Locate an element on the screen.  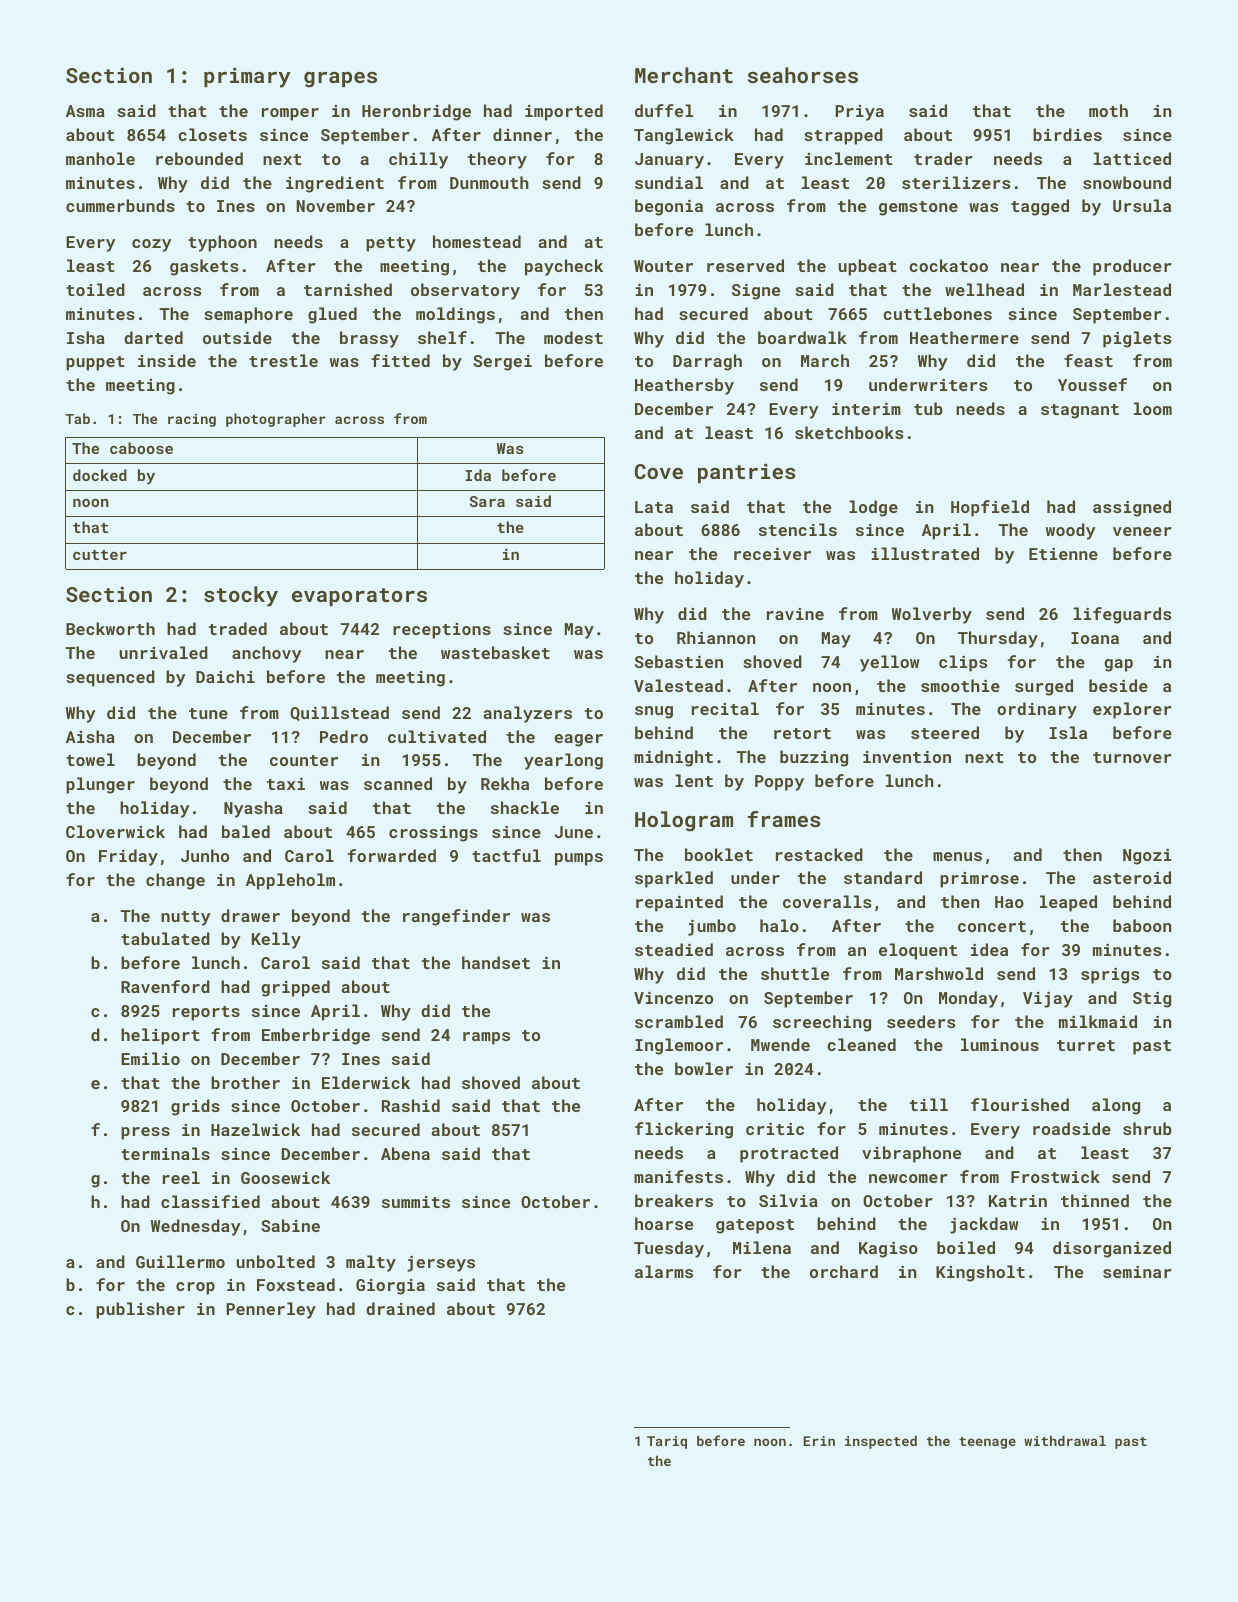
moth is located at coordinates (1108, 110).
